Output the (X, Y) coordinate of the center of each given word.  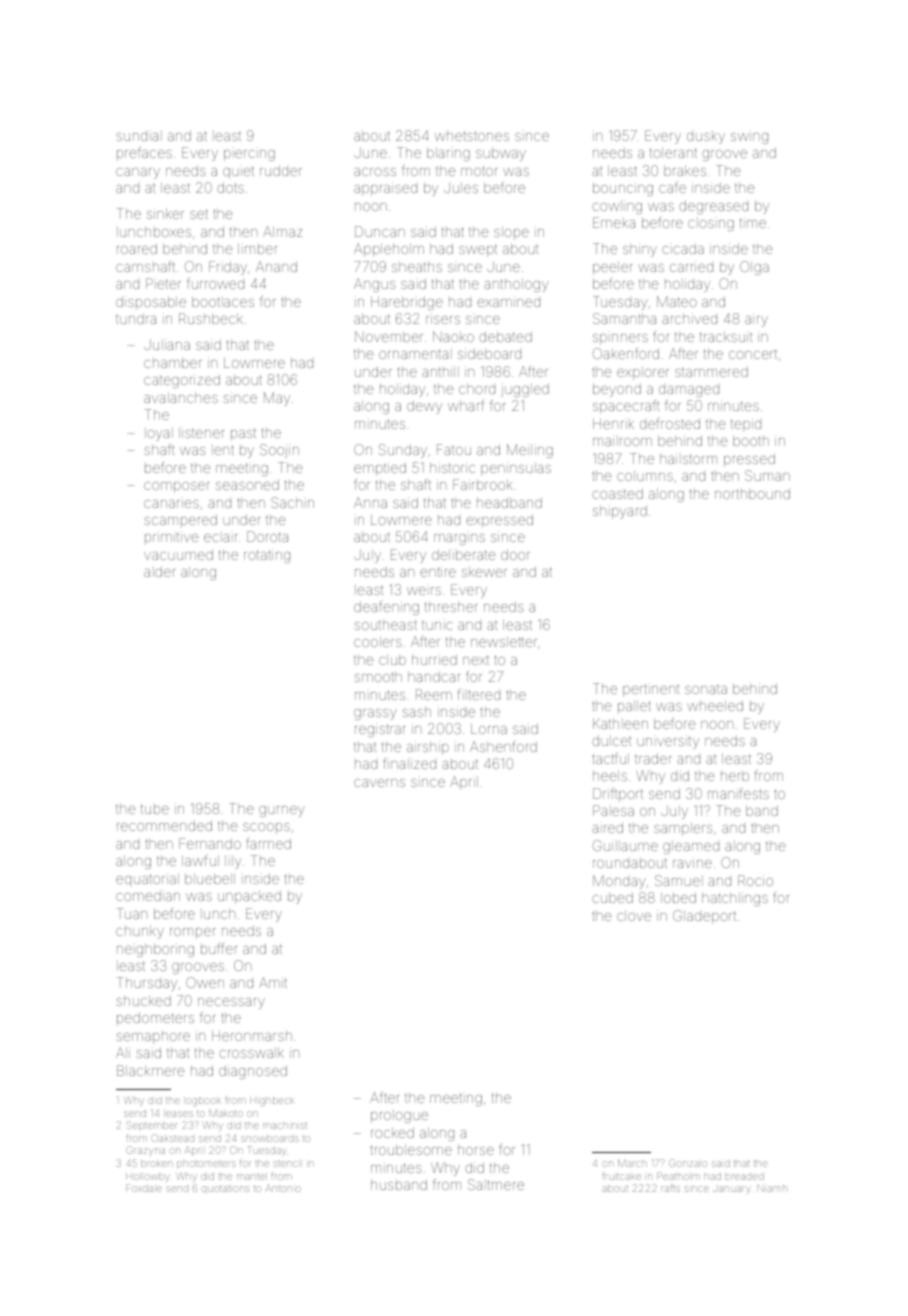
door (515, 554)
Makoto (226, 1113)
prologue (399, 1116)
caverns (379, 783)
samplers (683, 829)
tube (155, 809)
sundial (139, 135)
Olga (754, 268)
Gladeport (704, 917)
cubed (612, 897)
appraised (385, 189)
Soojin (279, 451)
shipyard (620, 512)
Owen (205, 982)
